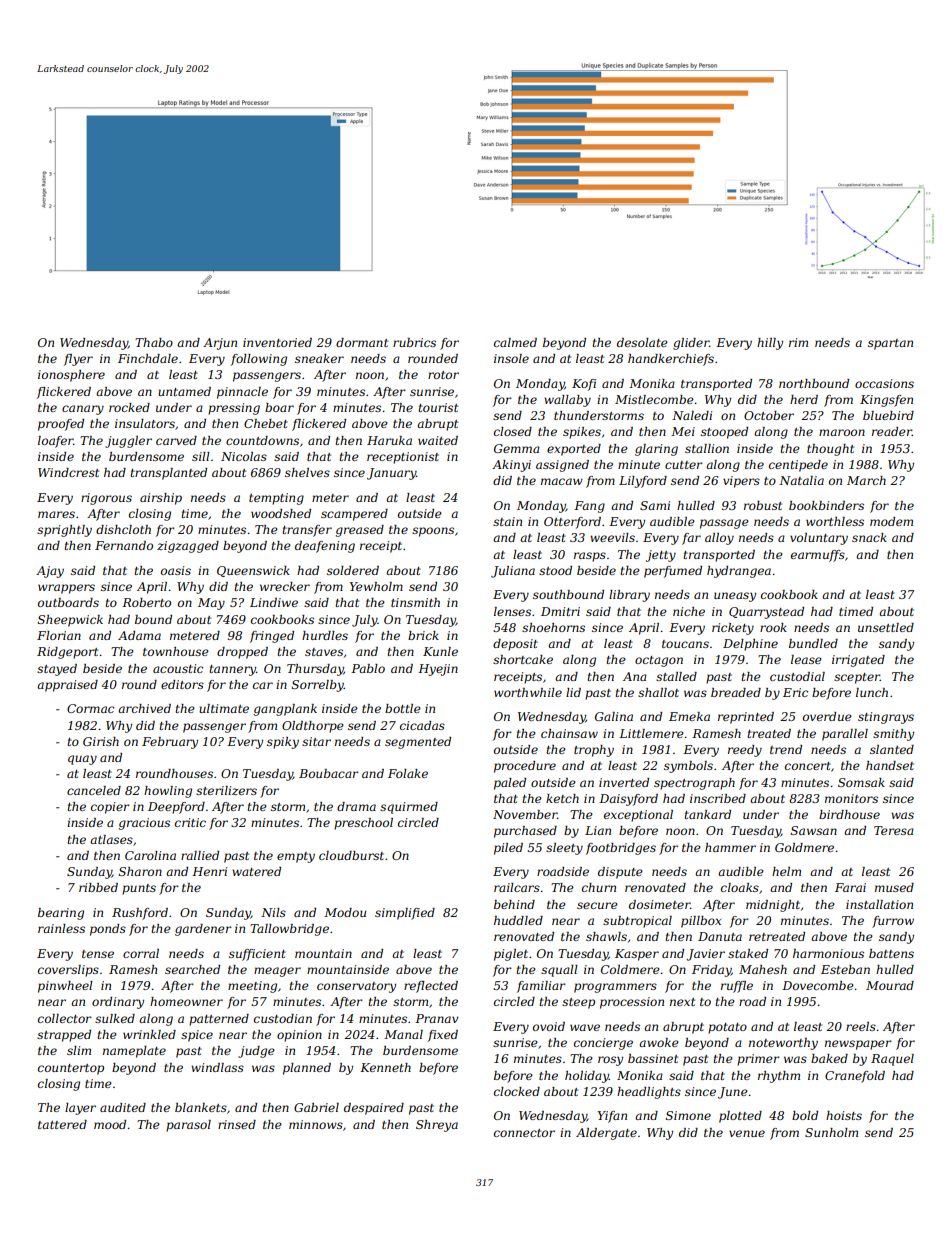 Image resolution: width=952 pixels, height=1233 pixels. I want to click on dormant, so click(362, 342).
